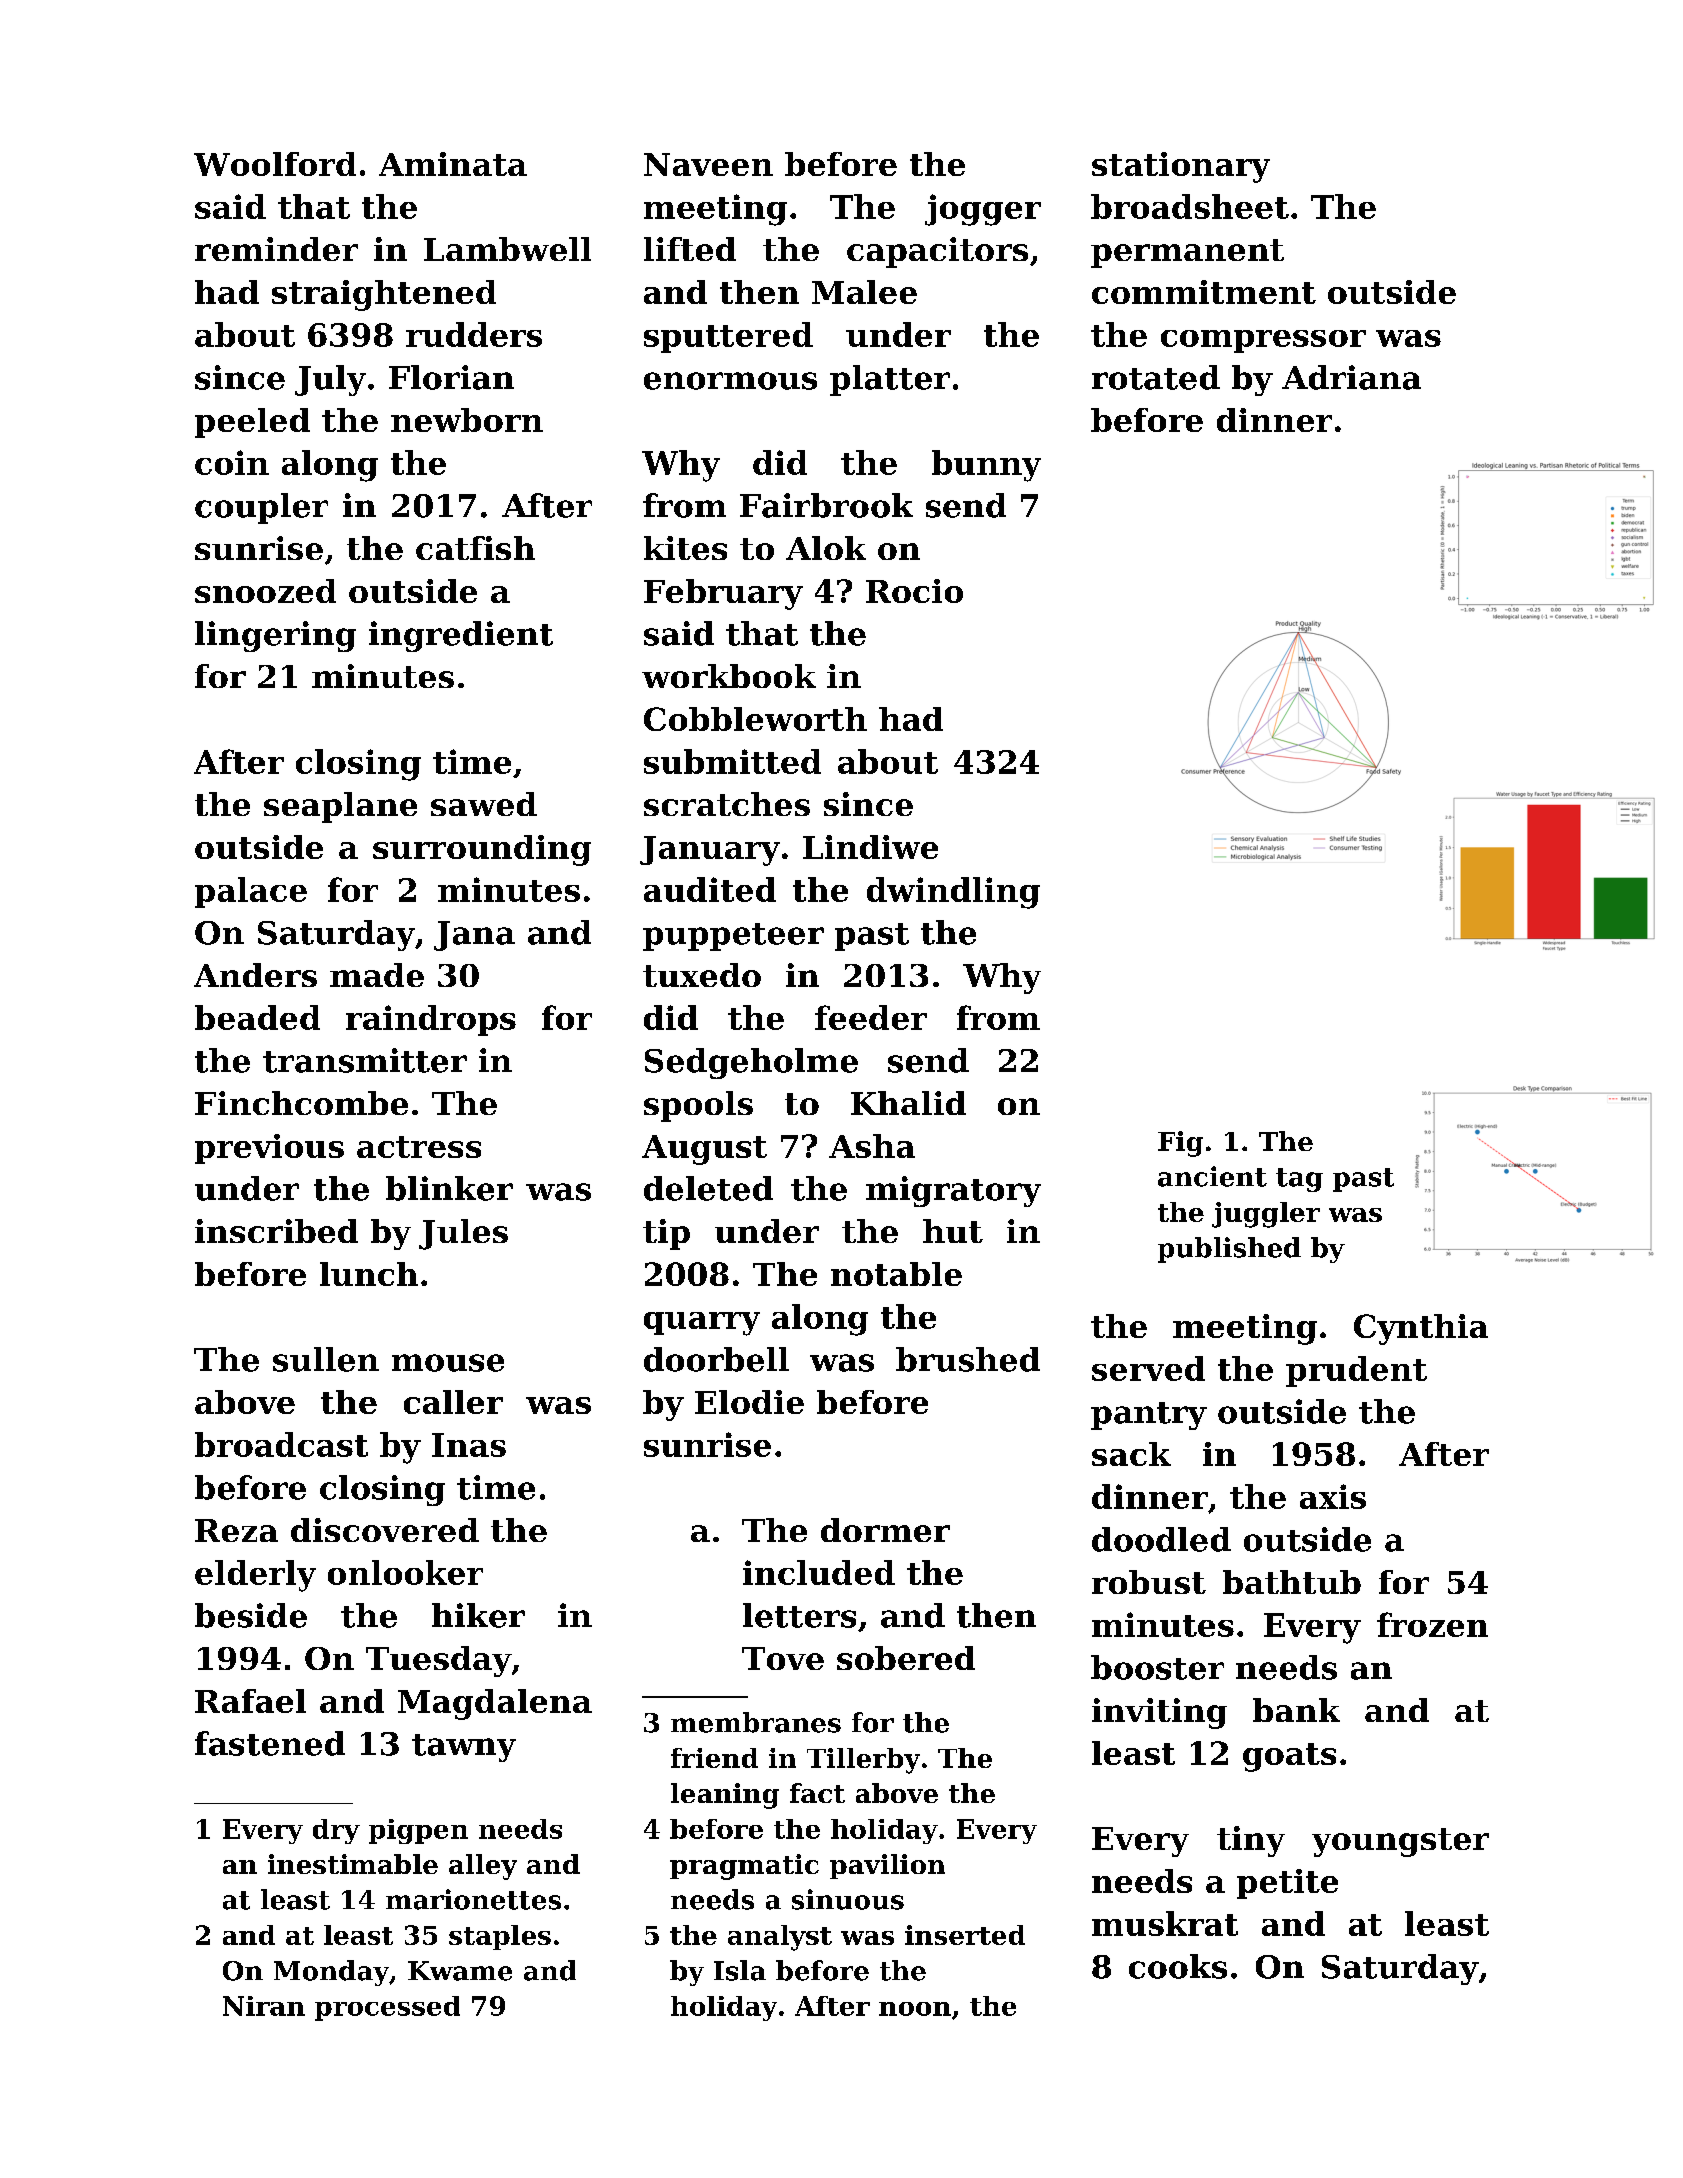 The height and width of the screenshot is (2178, 1683). I want to click on noon, so click(915, 2009).
